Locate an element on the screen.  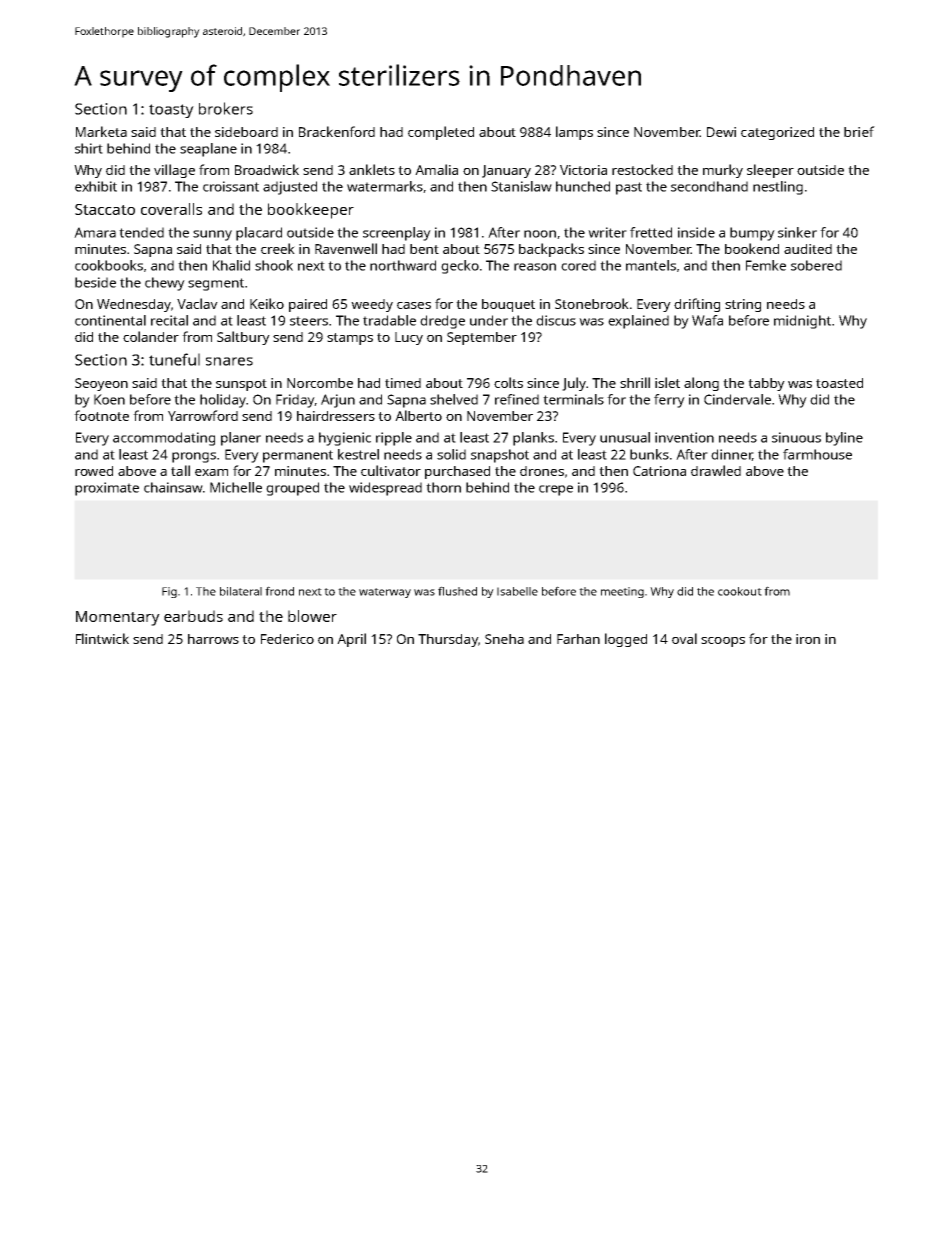
Ravenwell is located at coordinates (346, 248).
